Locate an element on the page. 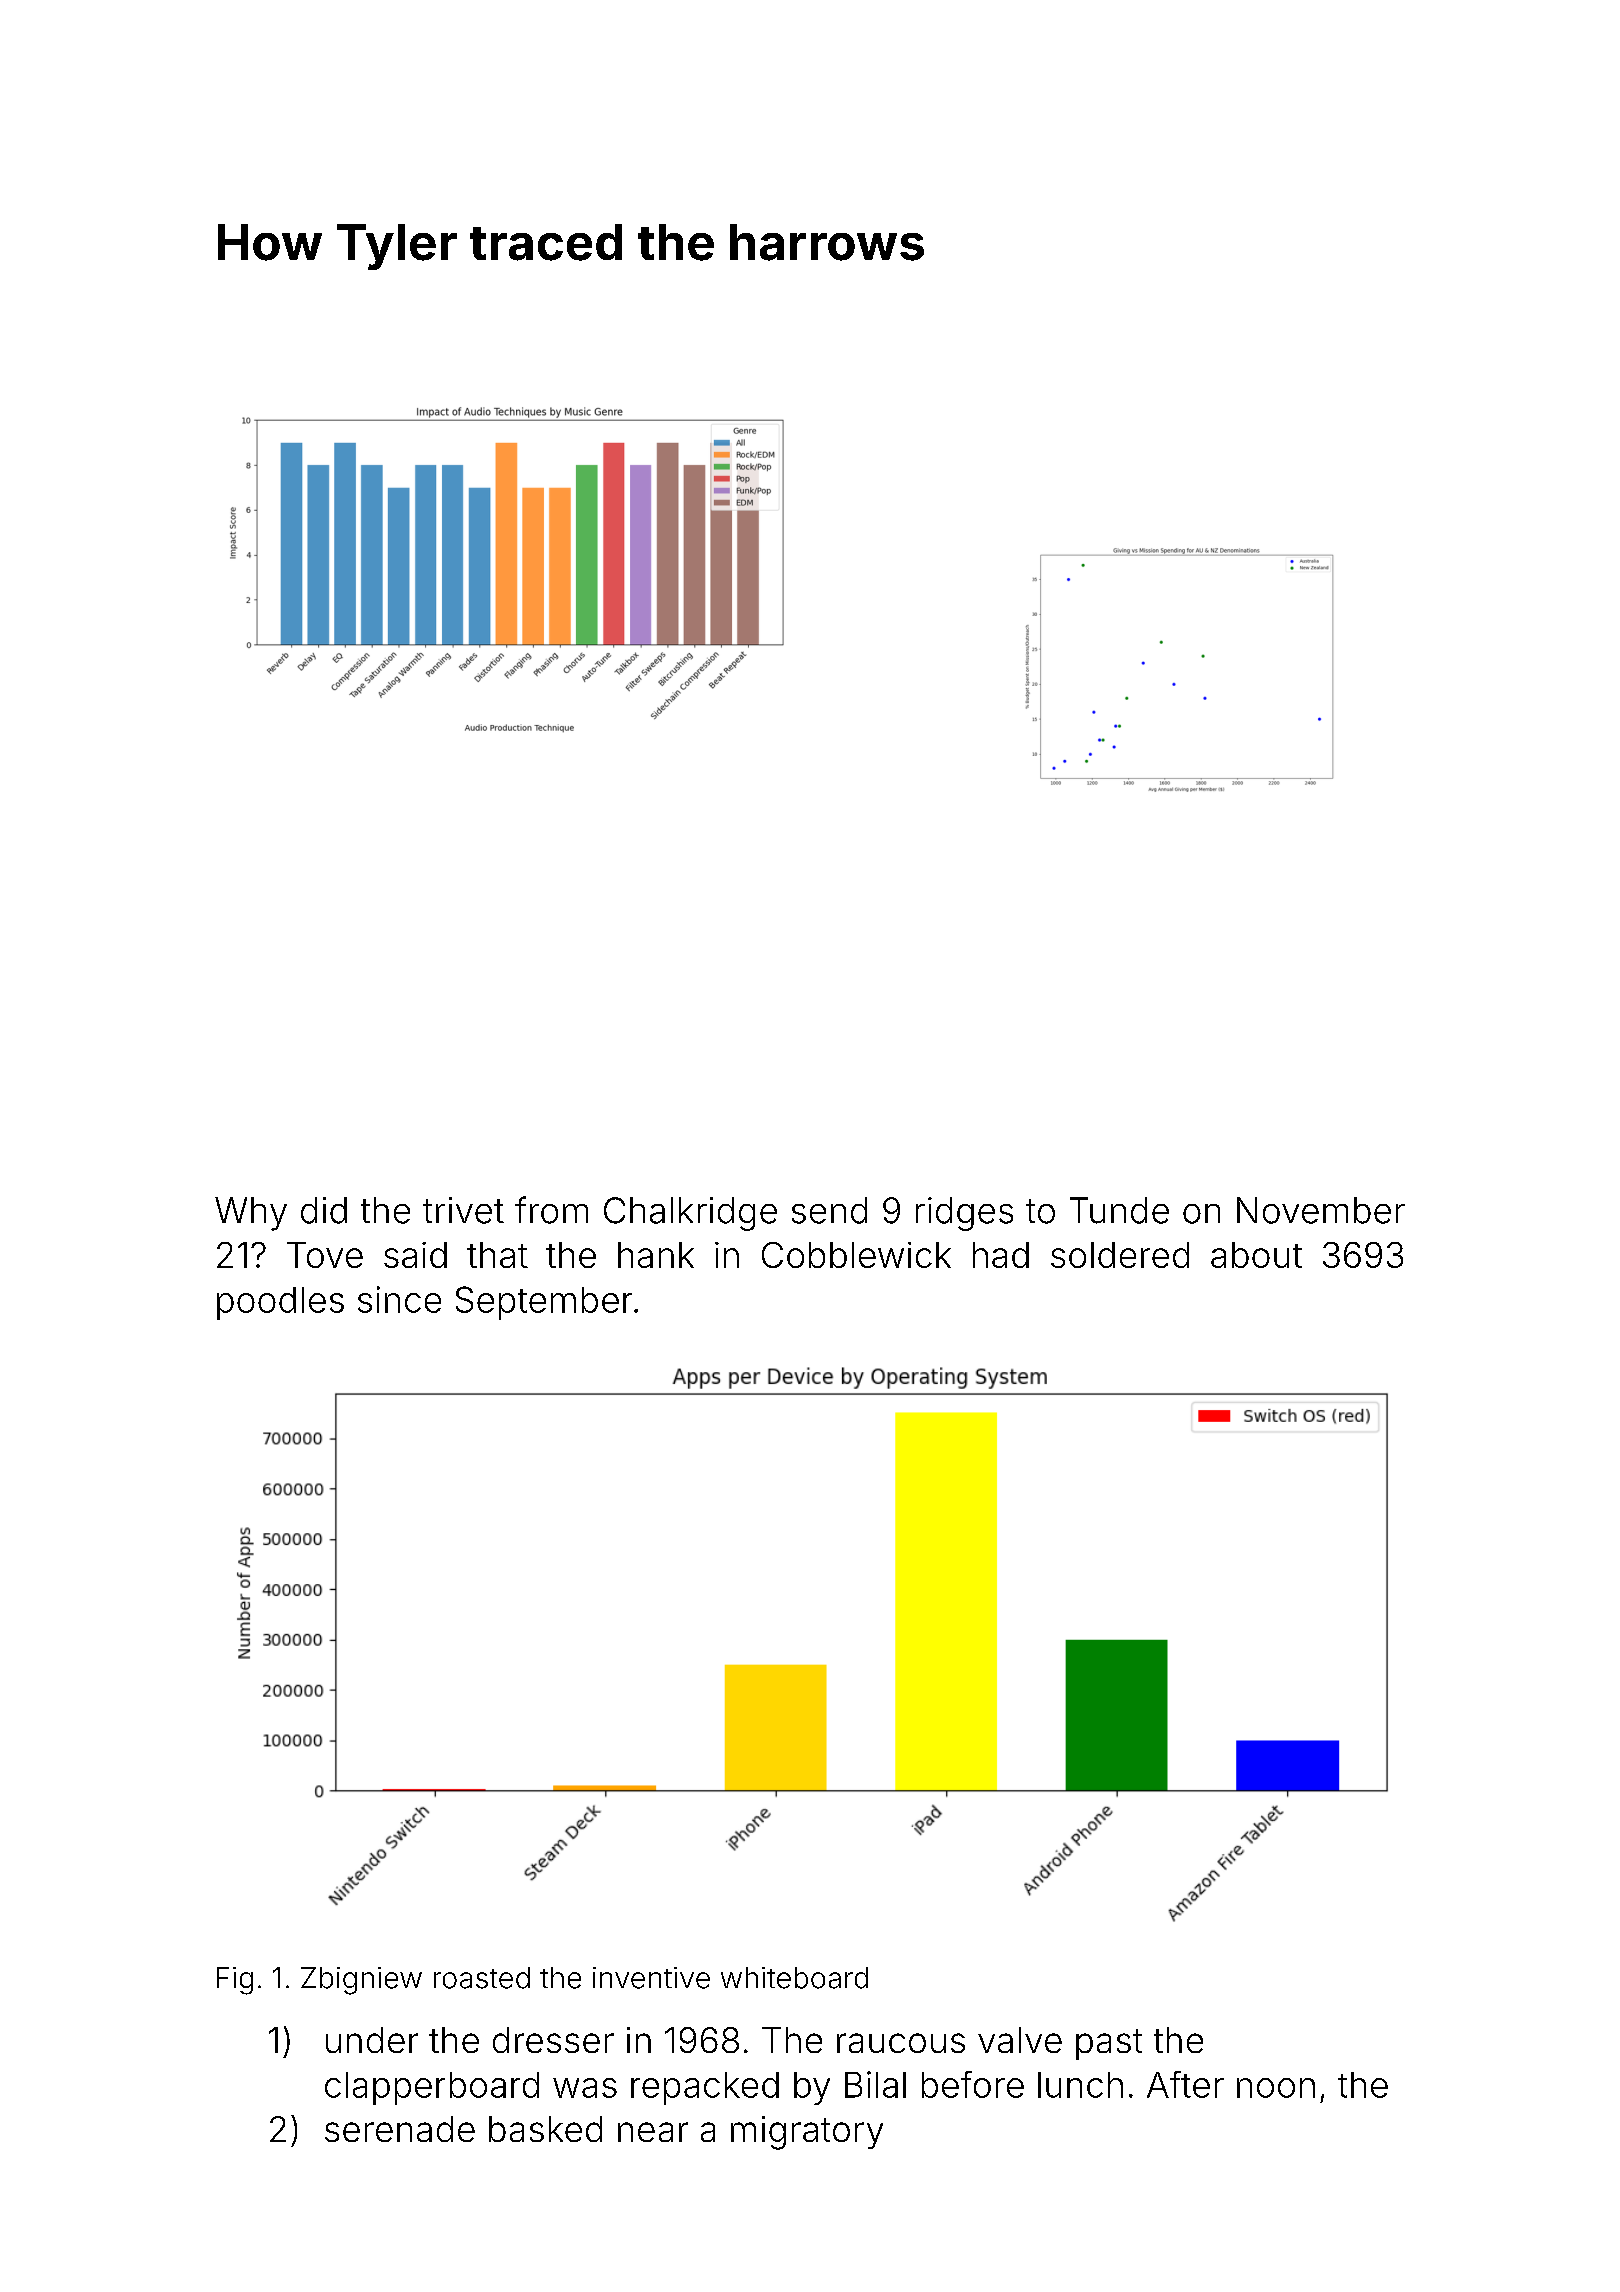  roasted is located at coordinates (482, 1978).
